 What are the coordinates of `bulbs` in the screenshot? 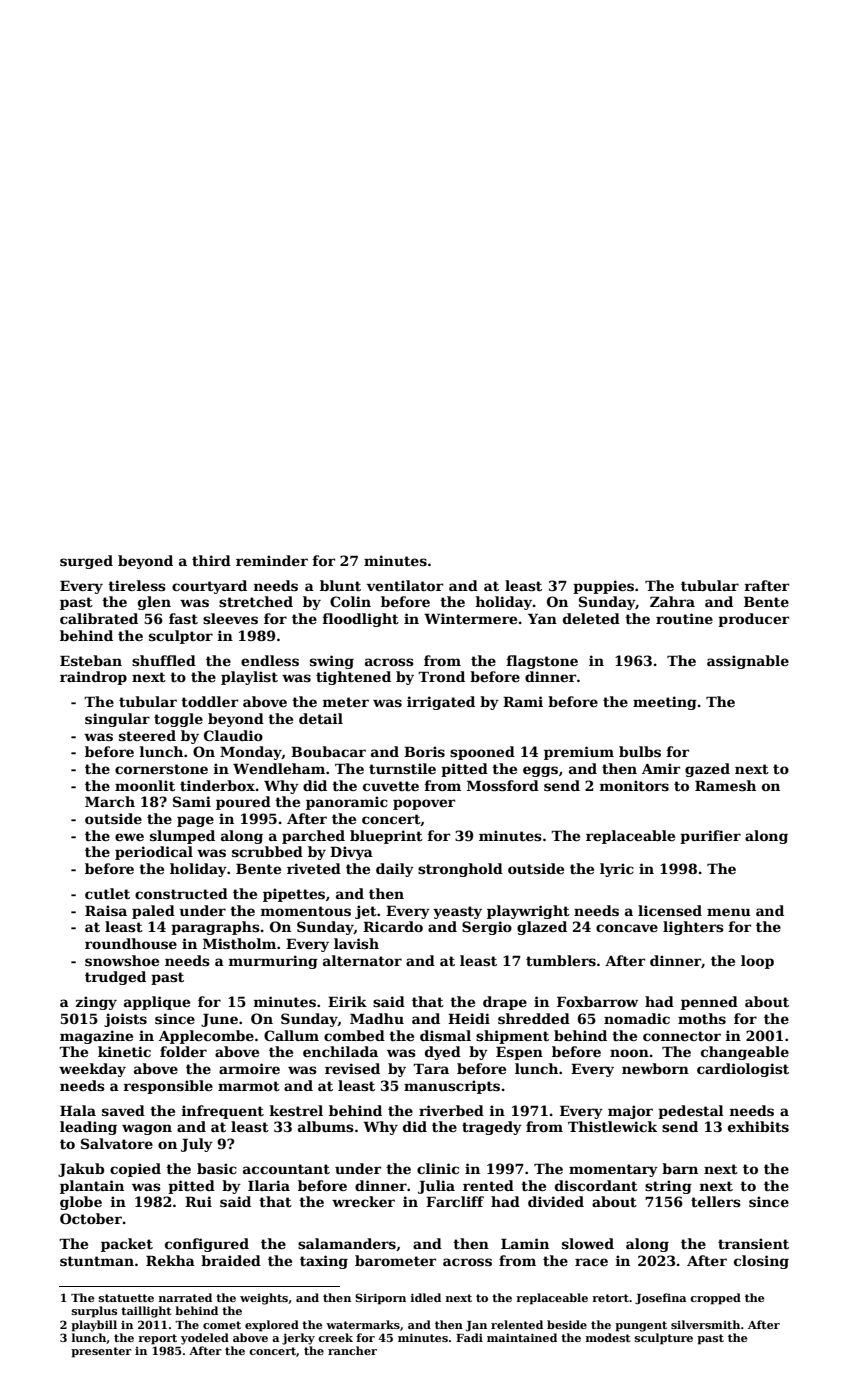 It's located at (640, 751).
